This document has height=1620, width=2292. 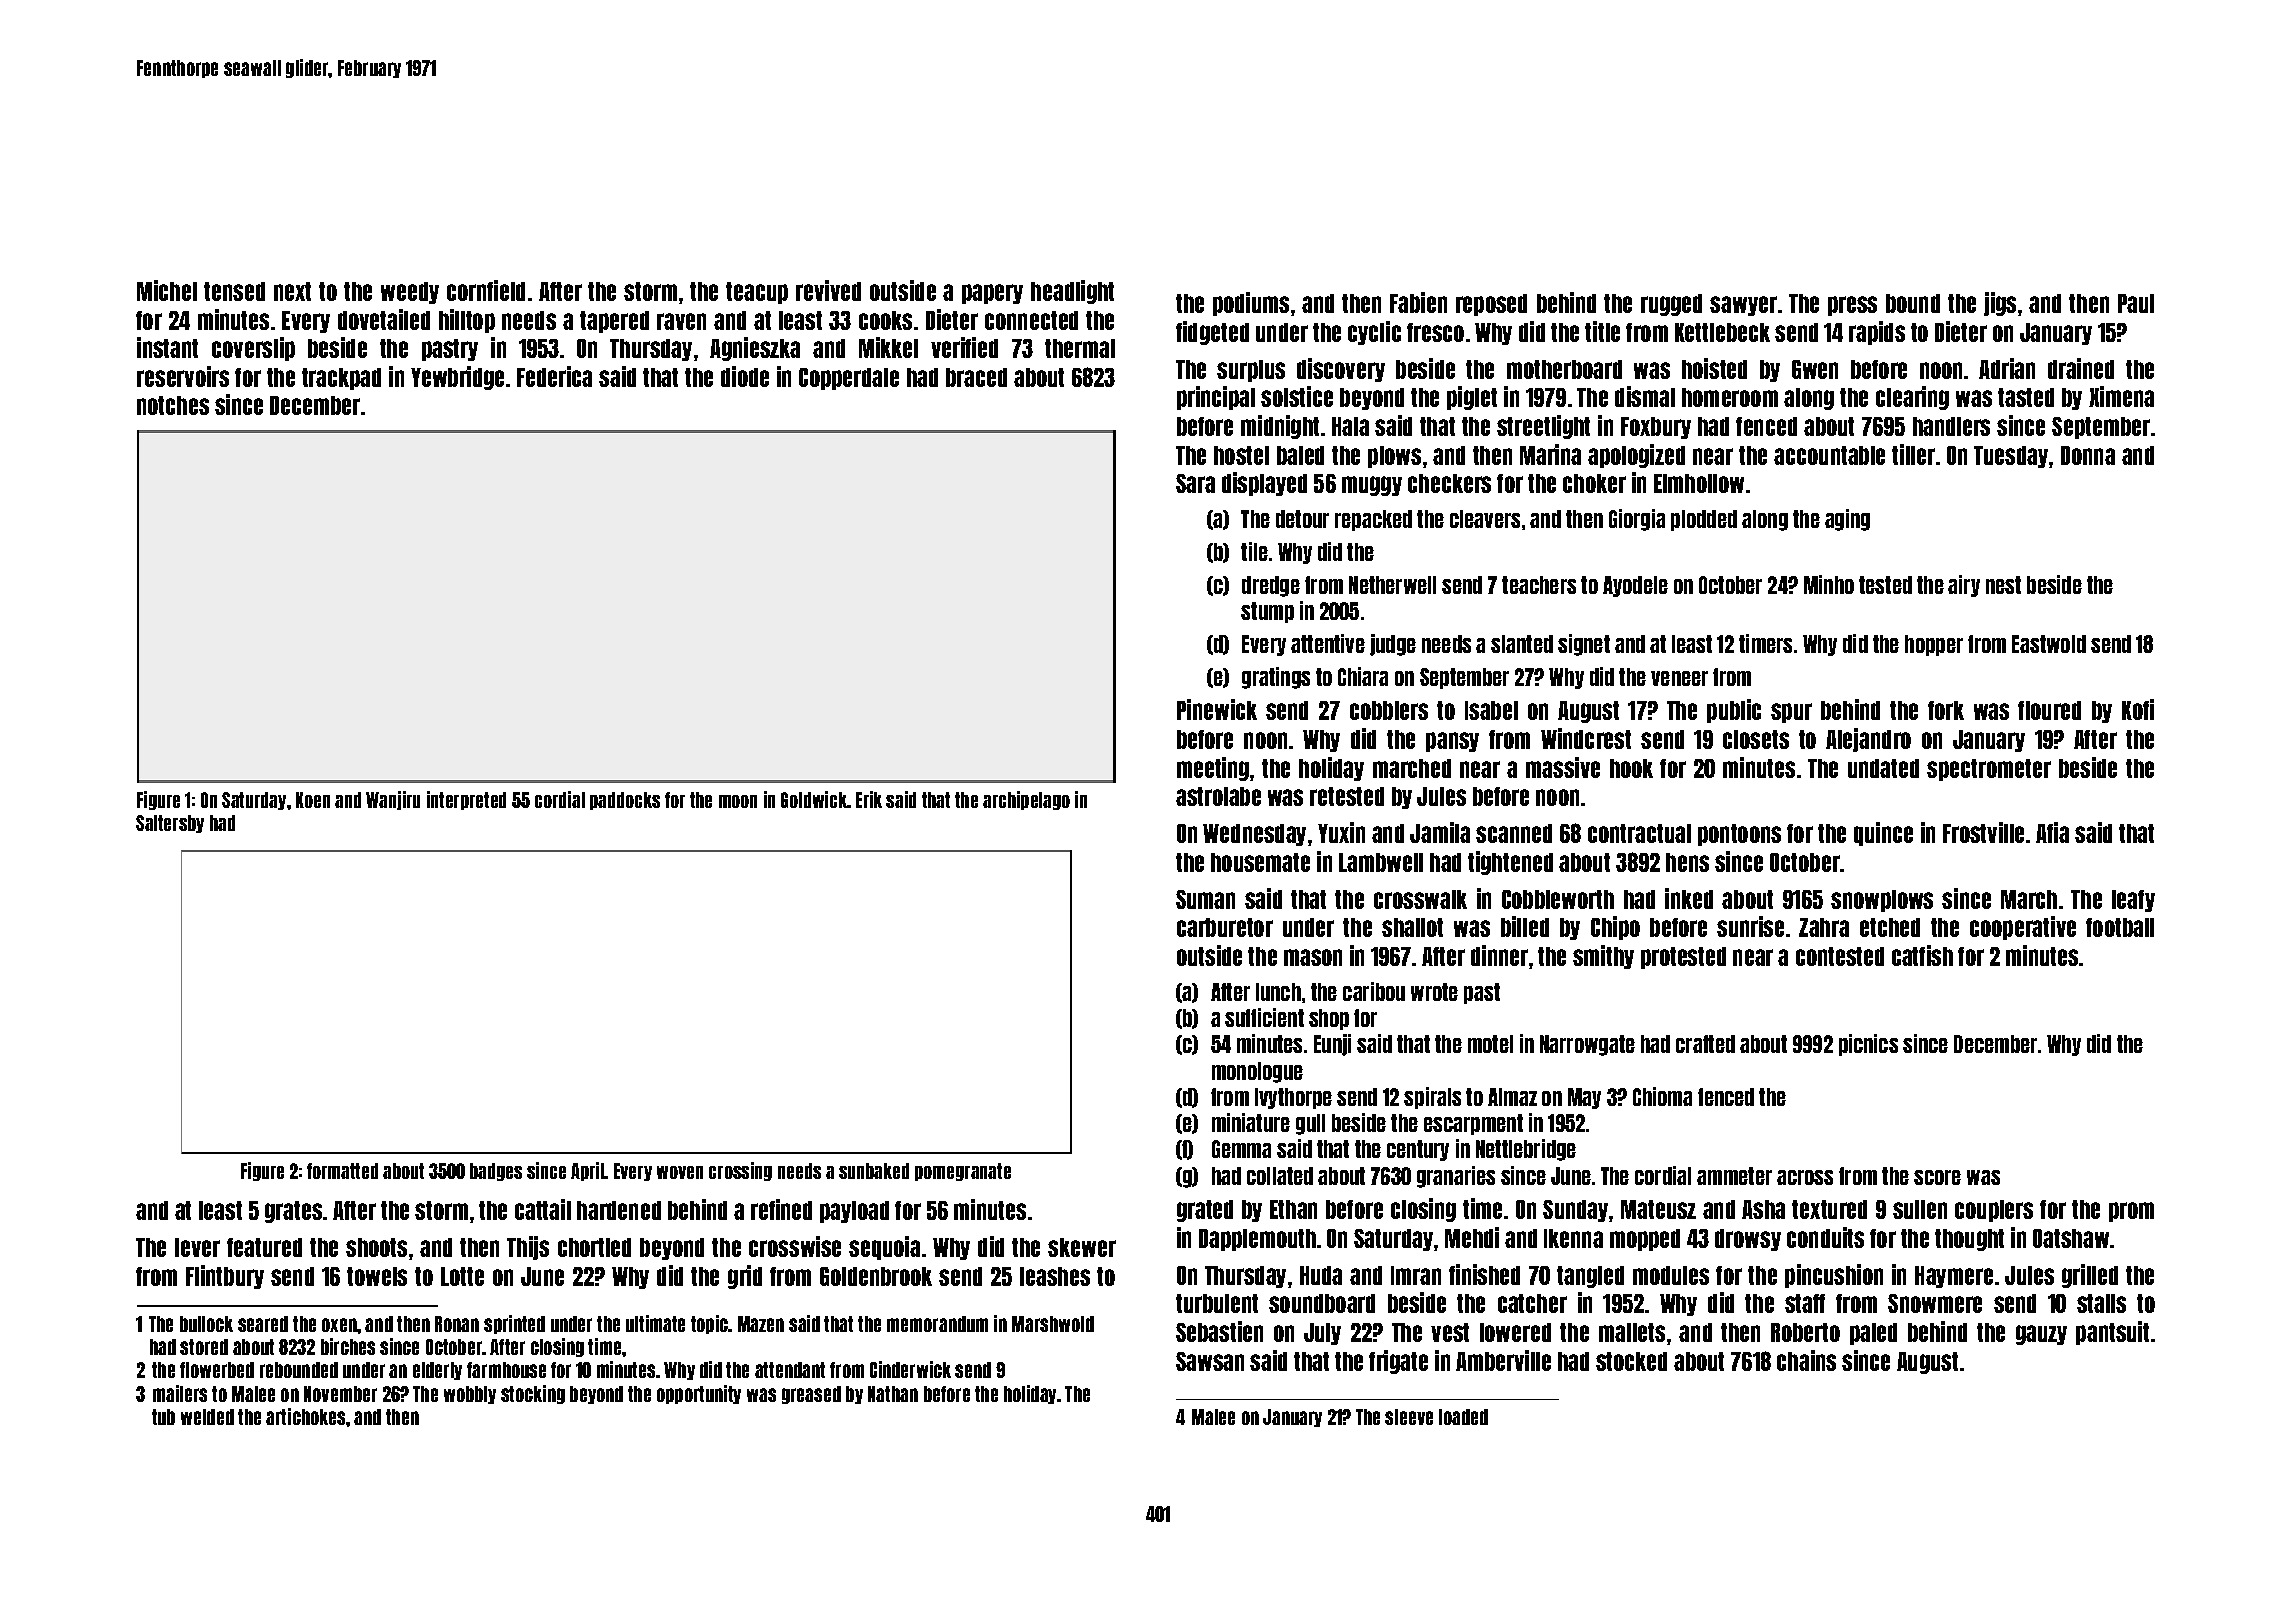 What do you see at coordinates (1217, 1303) in the document?
I see `turbulent` at bounding box center [1217, 1303].
